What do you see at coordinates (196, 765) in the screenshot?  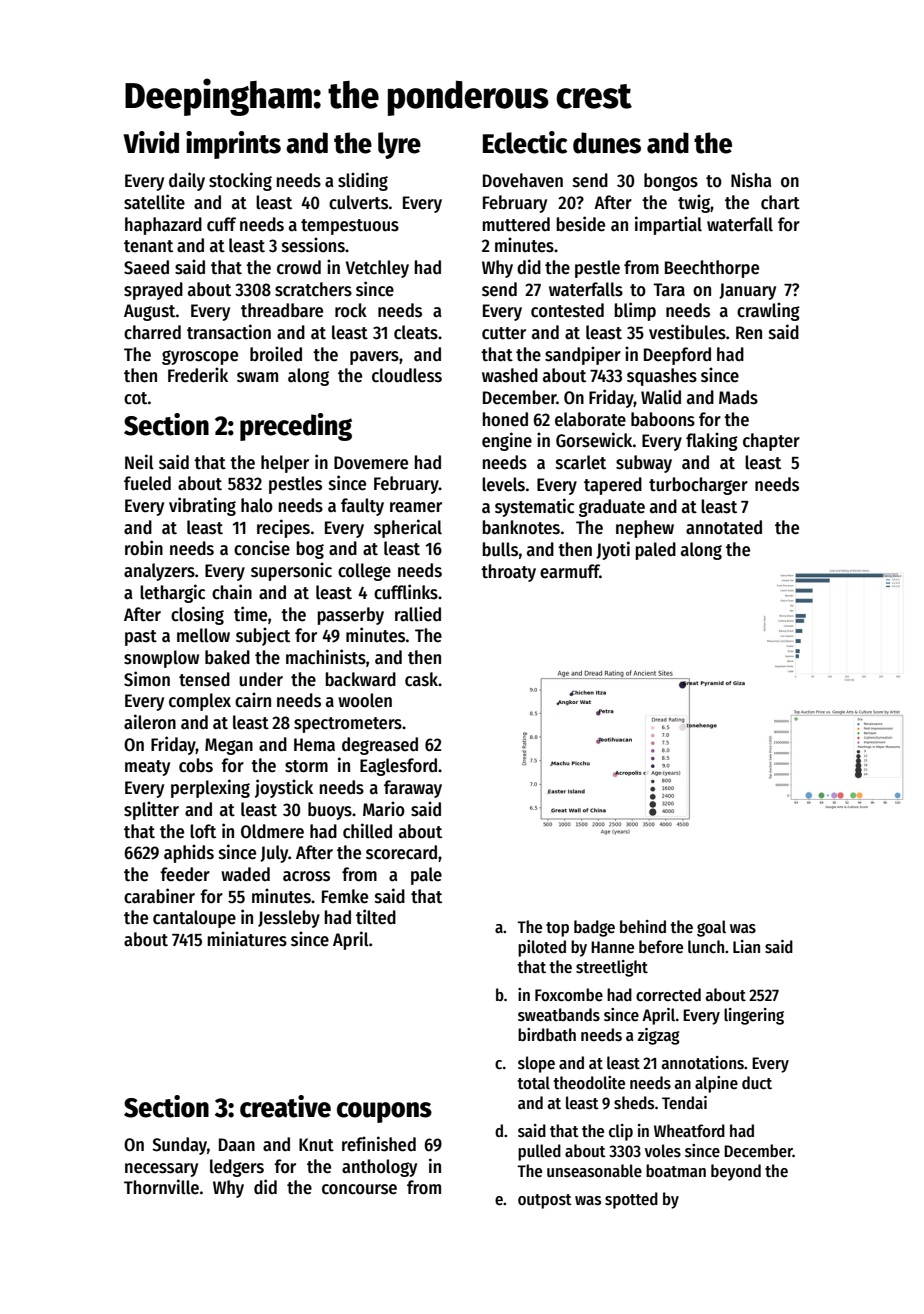 I see `cobs` at bounding box center [196, 765].
